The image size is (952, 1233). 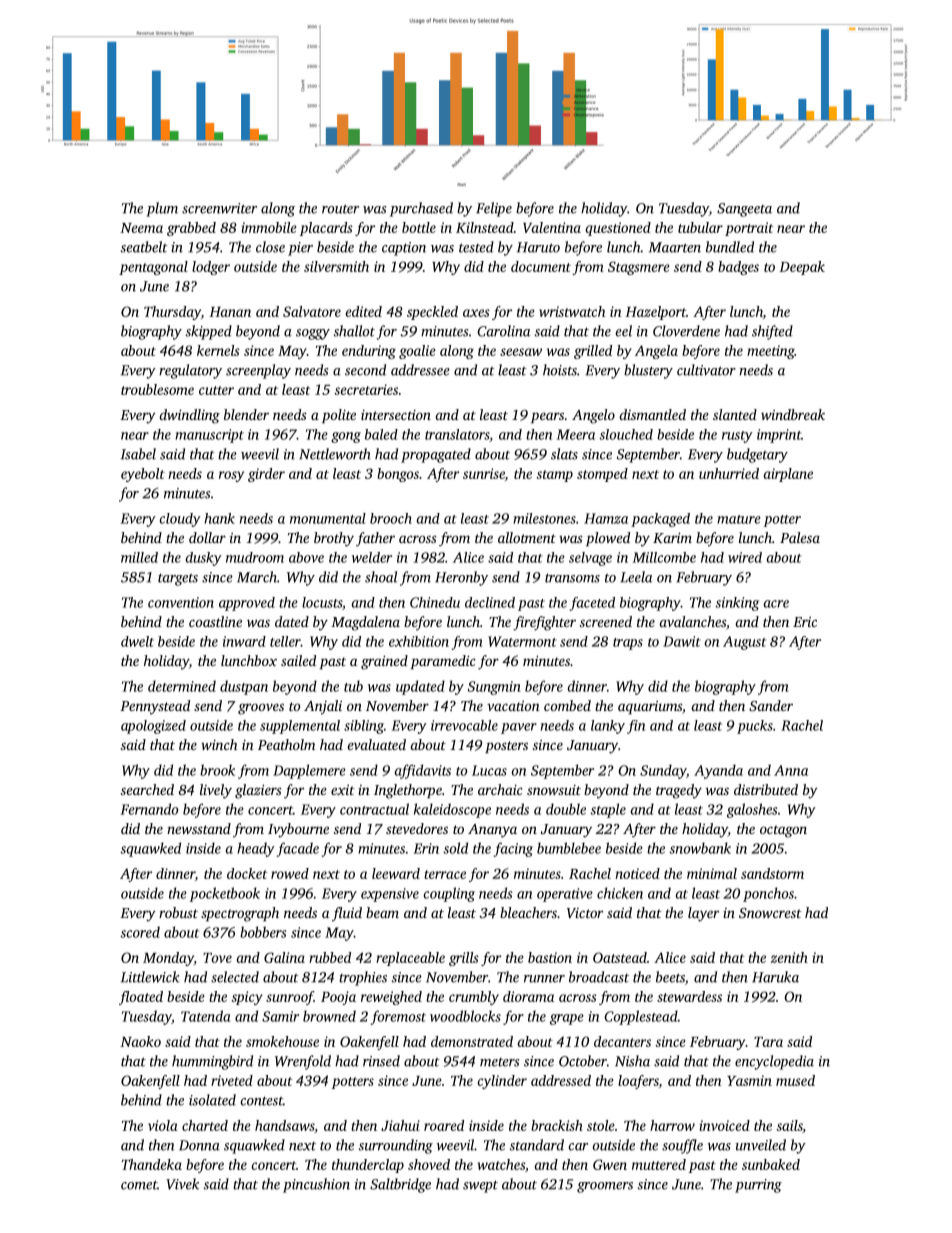 What do you see at coordinates (768, 1042) in the screenshot?
I see `Tara` at bounding box center [768, 1042].
